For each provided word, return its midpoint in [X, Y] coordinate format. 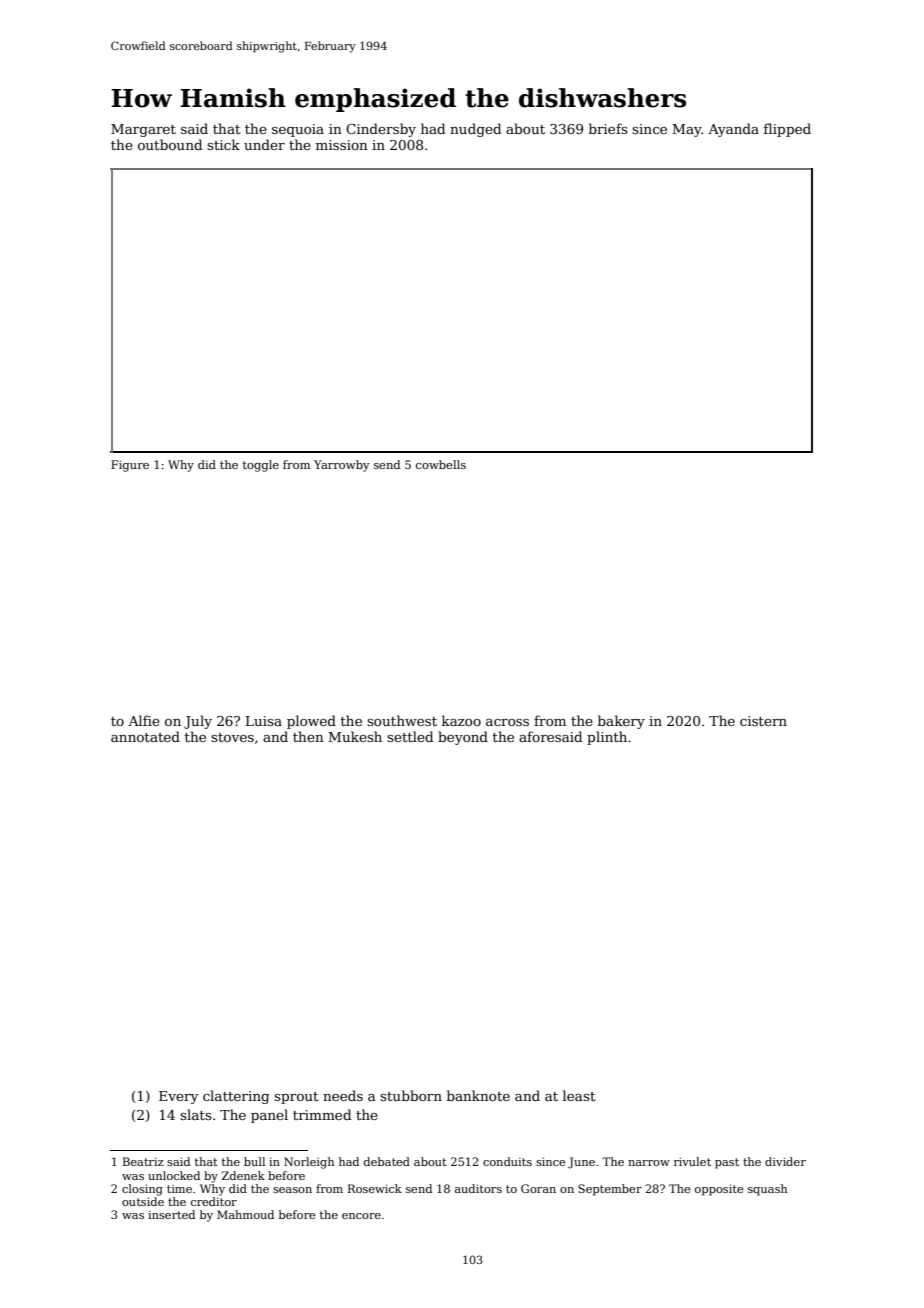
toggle [261, 466]
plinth [607, 738]
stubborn [411, 1095]
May [687, 130]
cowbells [441, 464]
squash [767, 1190]
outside [143, 1201]
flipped [787, 130]
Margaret [143, 130]
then [308, 736]
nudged [475, 130]
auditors [478, 1188]
